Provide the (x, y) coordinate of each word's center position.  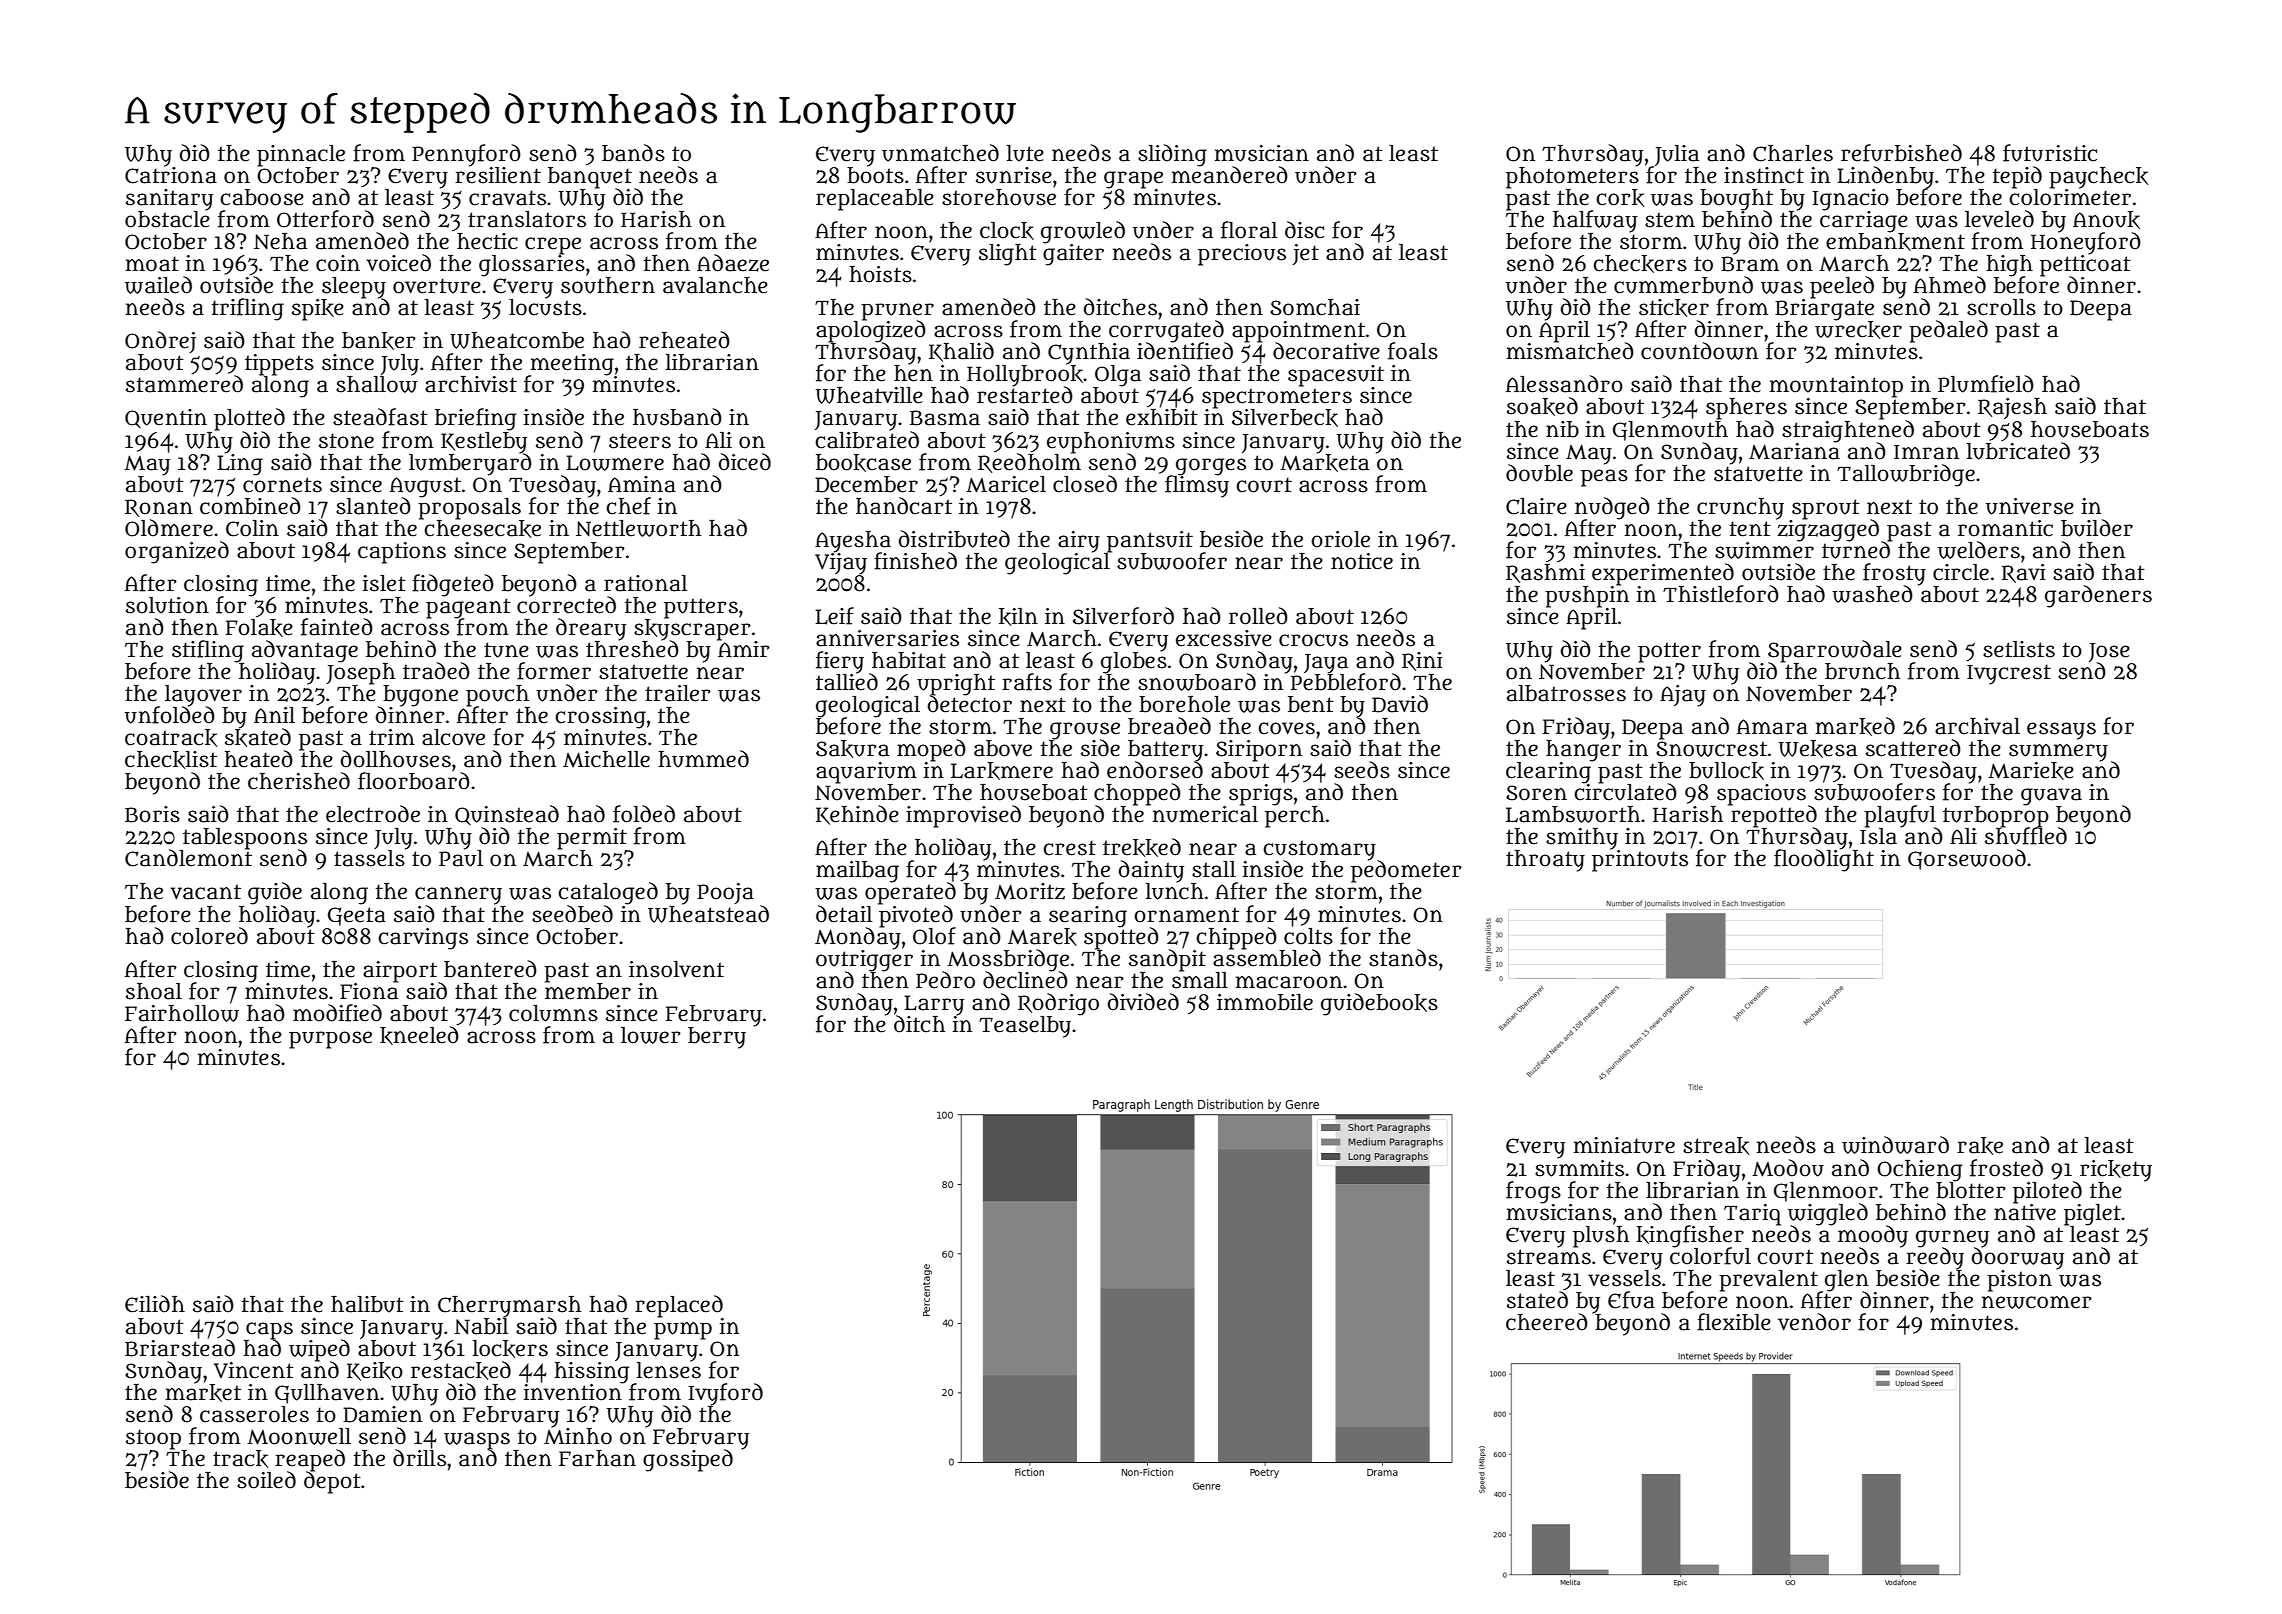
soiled (266, 1480)
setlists (2019, 649)
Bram (1750, 264)
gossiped (688, 1460)
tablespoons (245, 839)
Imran (1926, 452)
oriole (1340, 539)
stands (1403, 958)
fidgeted (453, 585)
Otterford (325, 219)
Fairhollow (182, 1013)
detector (969, 704)
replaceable (875, 200)
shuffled (2026, 836)
